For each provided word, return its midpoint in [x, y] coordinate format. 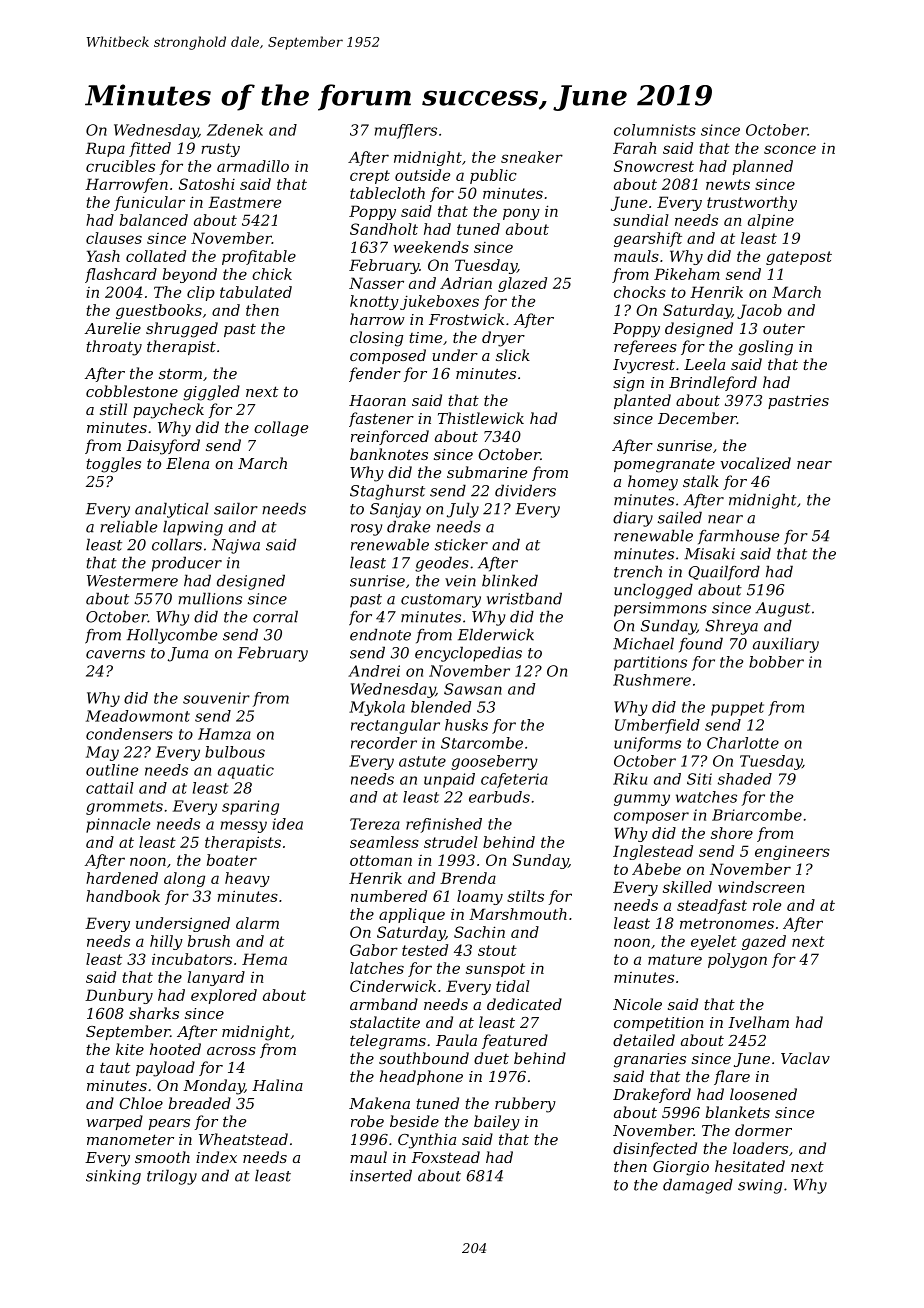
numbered [389, 896]
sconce [790, 149]
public [493, 176]
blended [441, 707]
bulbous [235, 752]
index [216, 1157]
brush [209, 941]
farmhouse [738, 537]
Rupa [105, 149]
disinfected [655, 1149]
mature [675, 959]
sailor [236, 508]
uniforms [647, 744]
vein [460, 581]
